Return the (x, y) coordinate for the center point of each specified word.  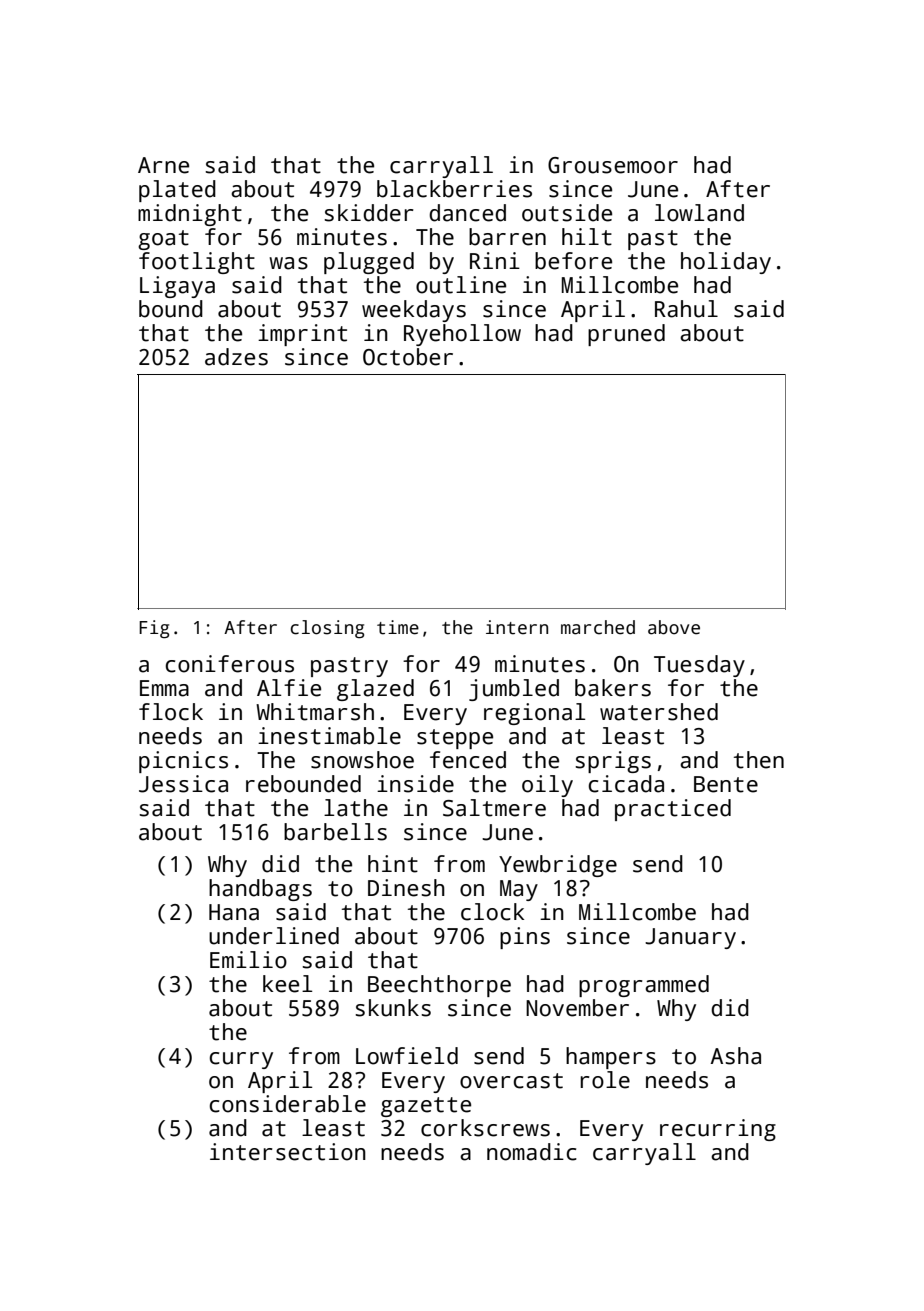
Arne (163, 165)
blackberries (454, 189)
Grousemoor (613, 165)
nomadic (532, 1152)
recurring (718, 1130)
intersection (288, 1152)
